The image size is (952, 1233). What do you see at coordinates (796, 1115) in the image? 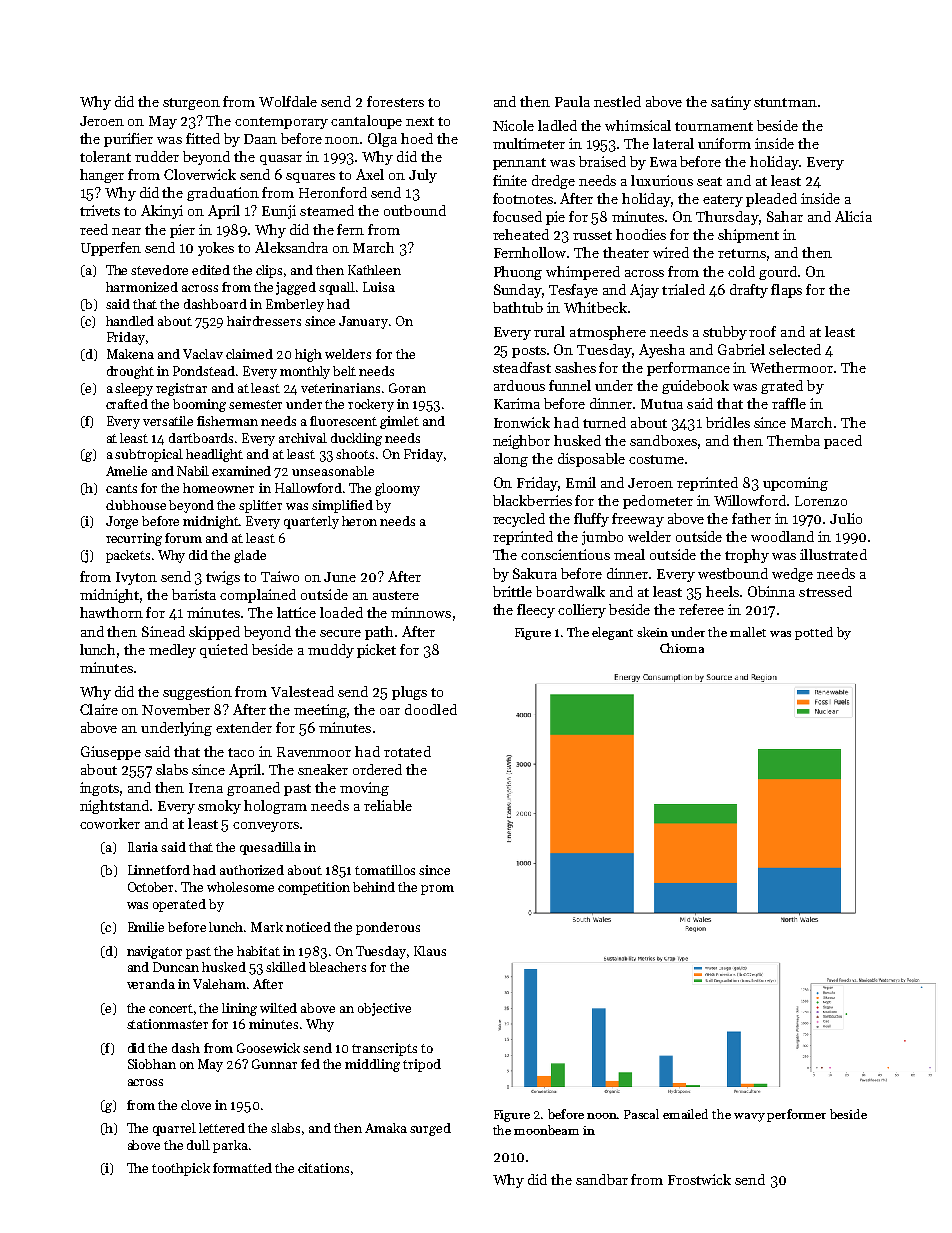
I see `performer` at bounding box center [796, 1115].
